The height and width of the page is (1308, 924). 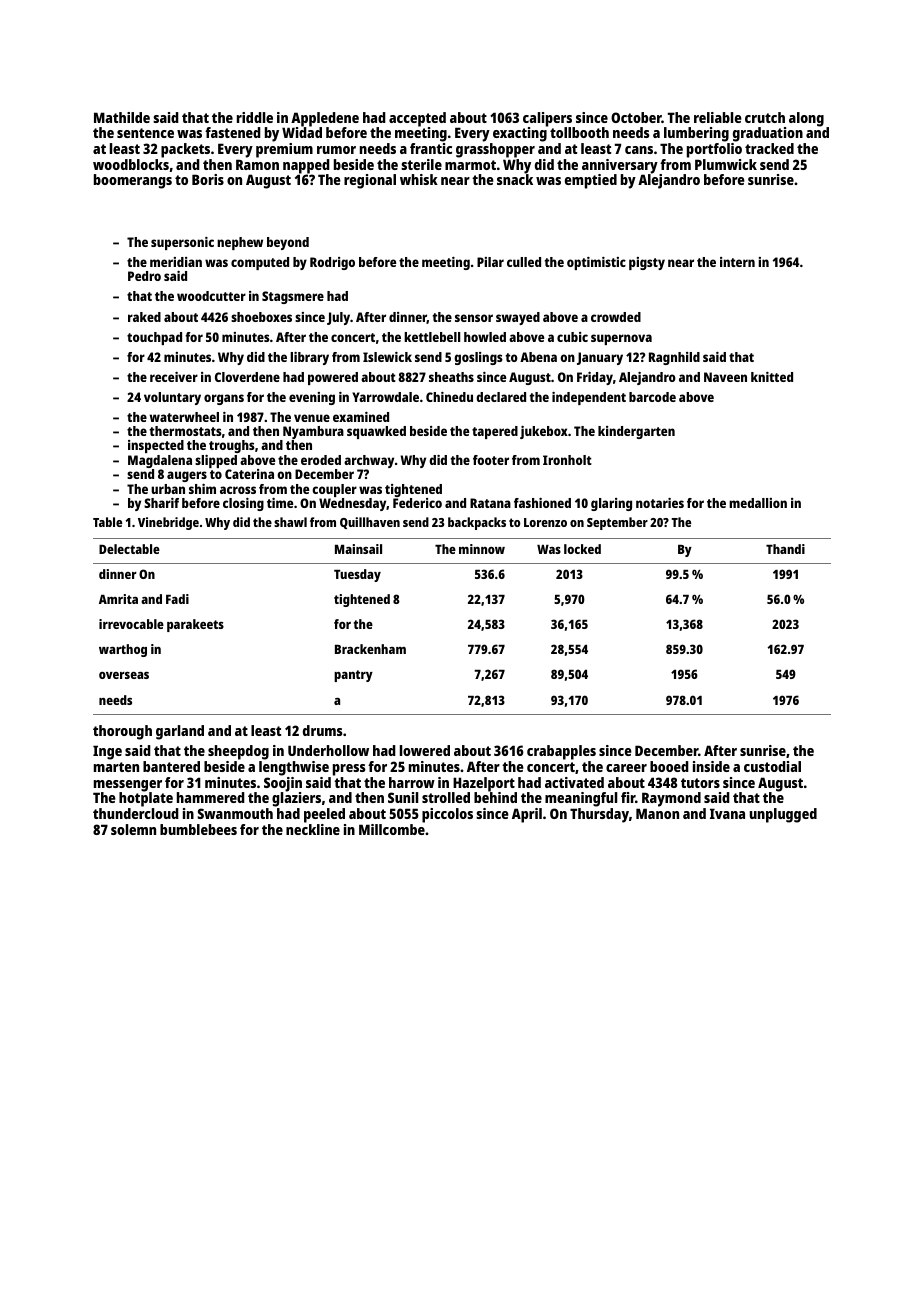 What do you see at coordinates (392, 829) in the page?
I see `Millcombe` at bounding box center [392, 829].
